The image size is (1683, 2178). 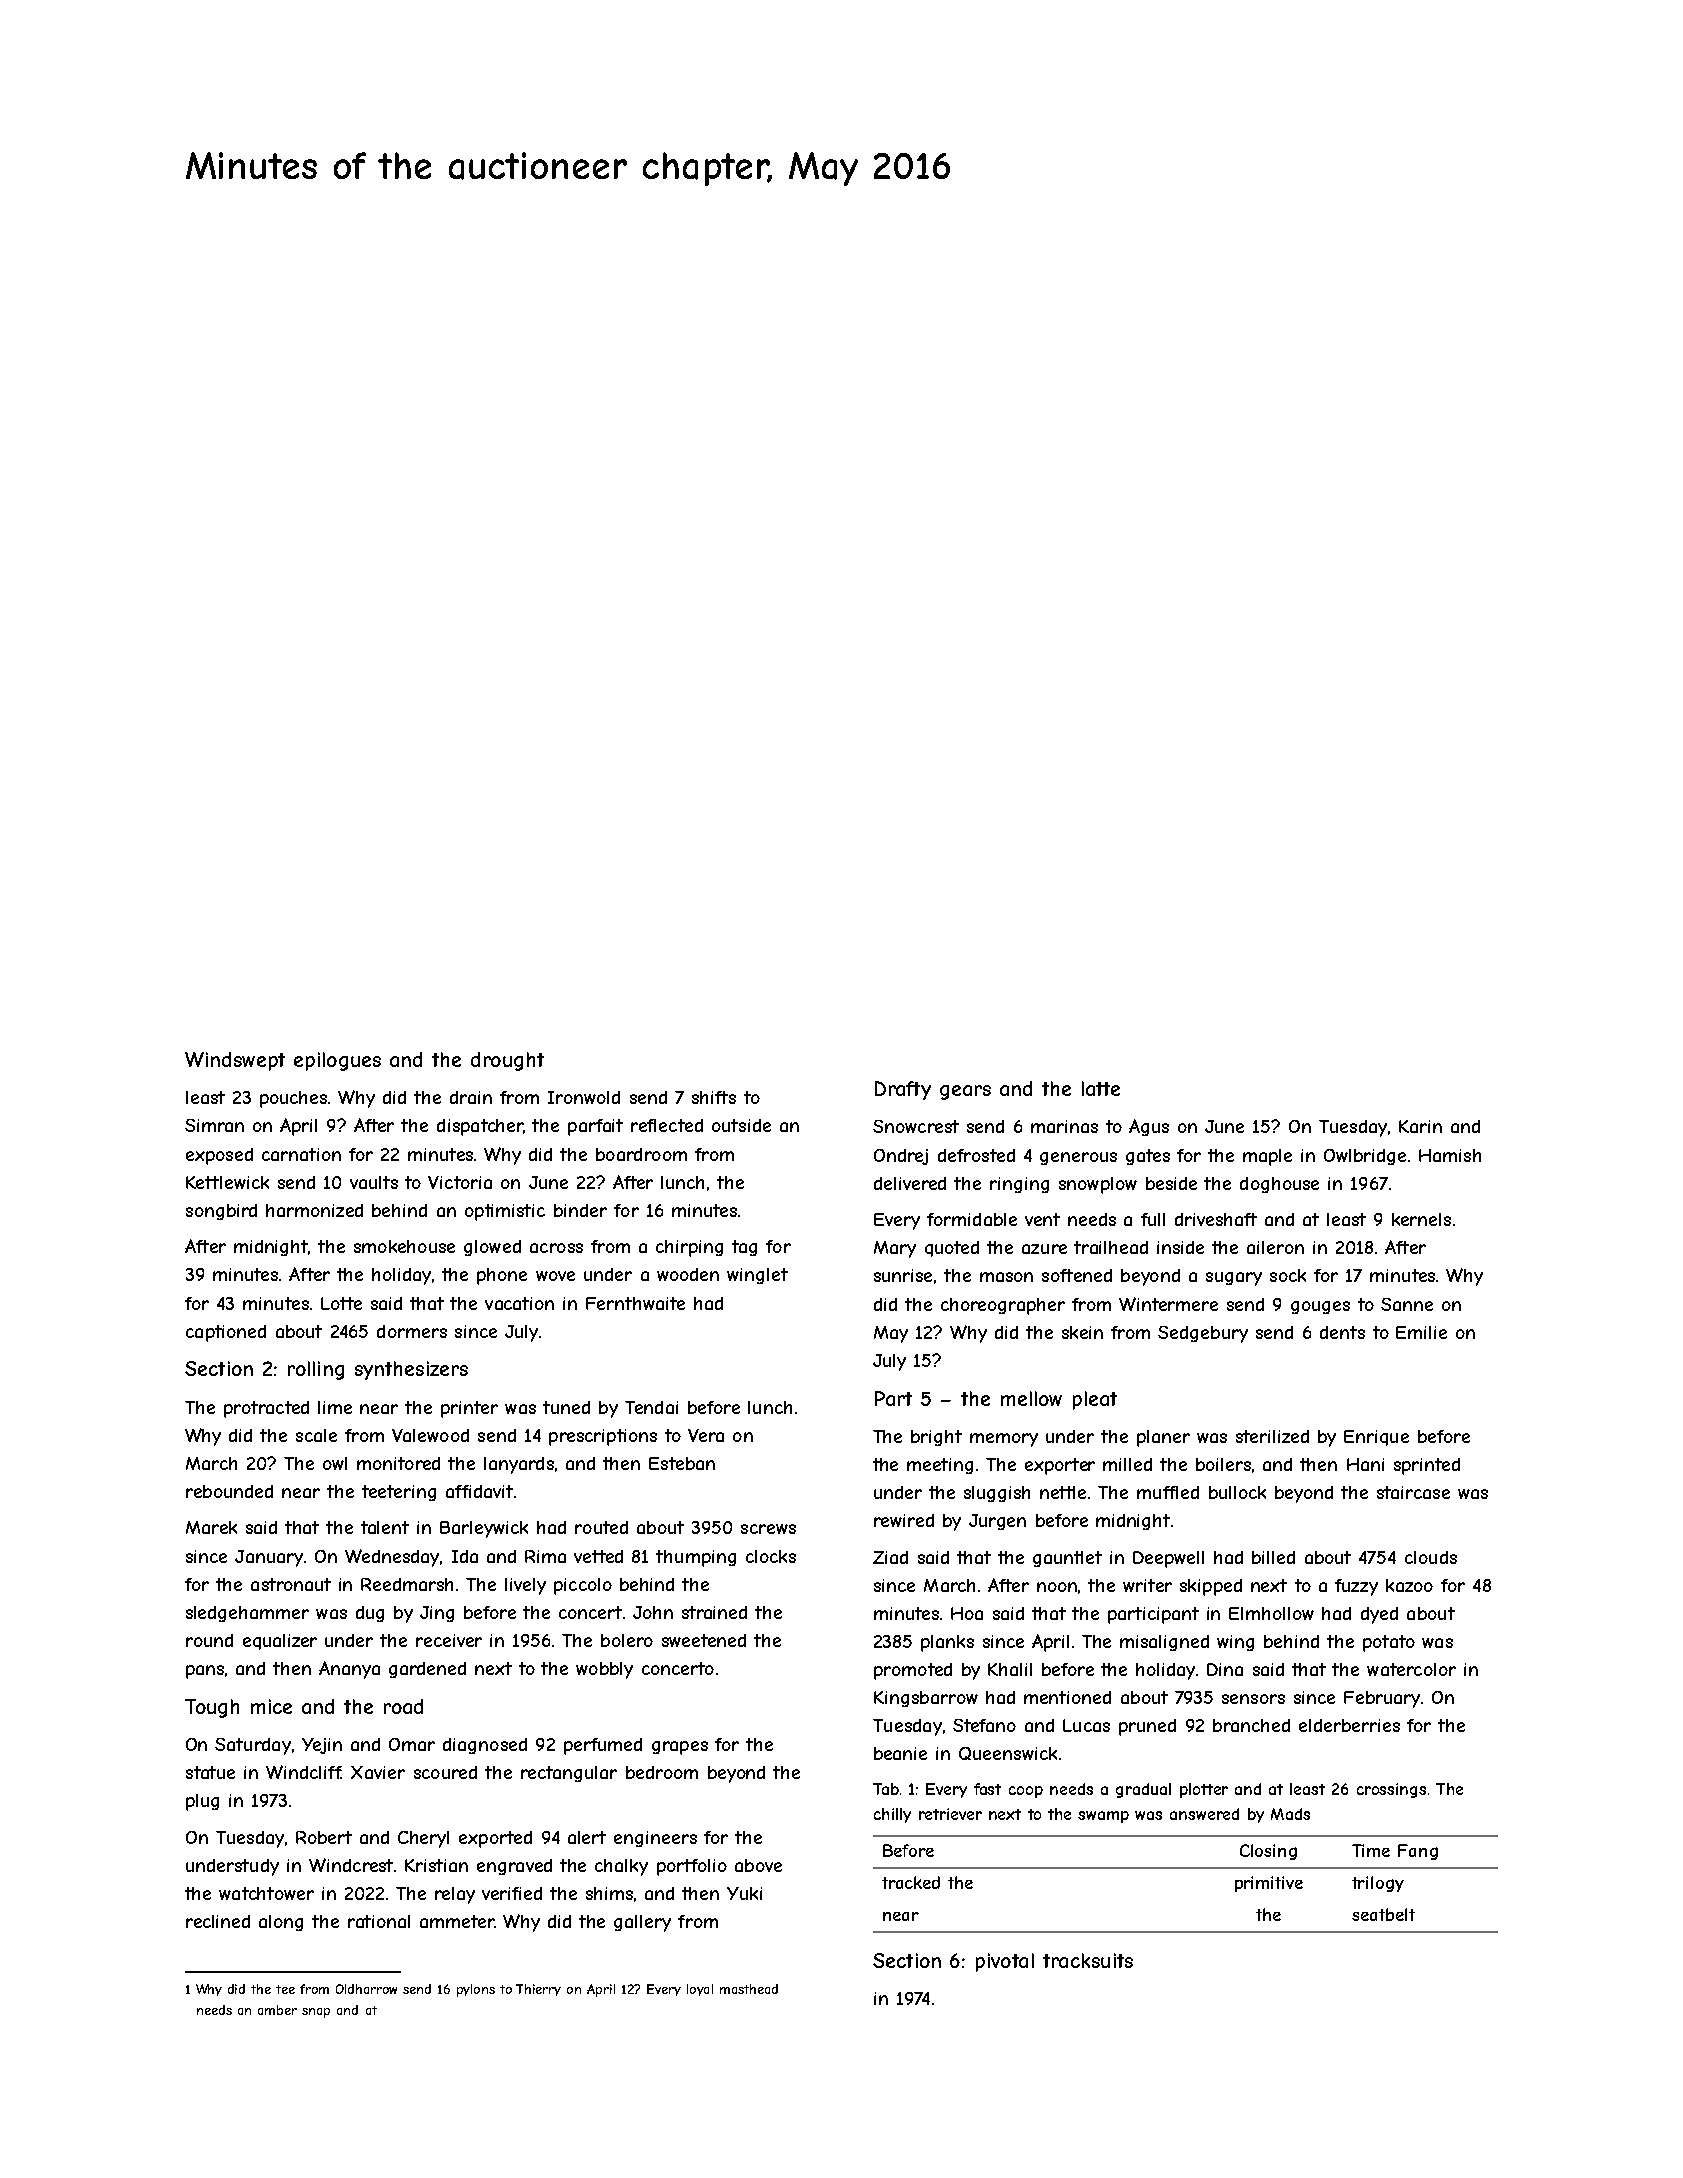 What do you see at coordinates (1421, 1332) in the screenshot?
I see `Emilie` at bounding box center [1421, 1332].
